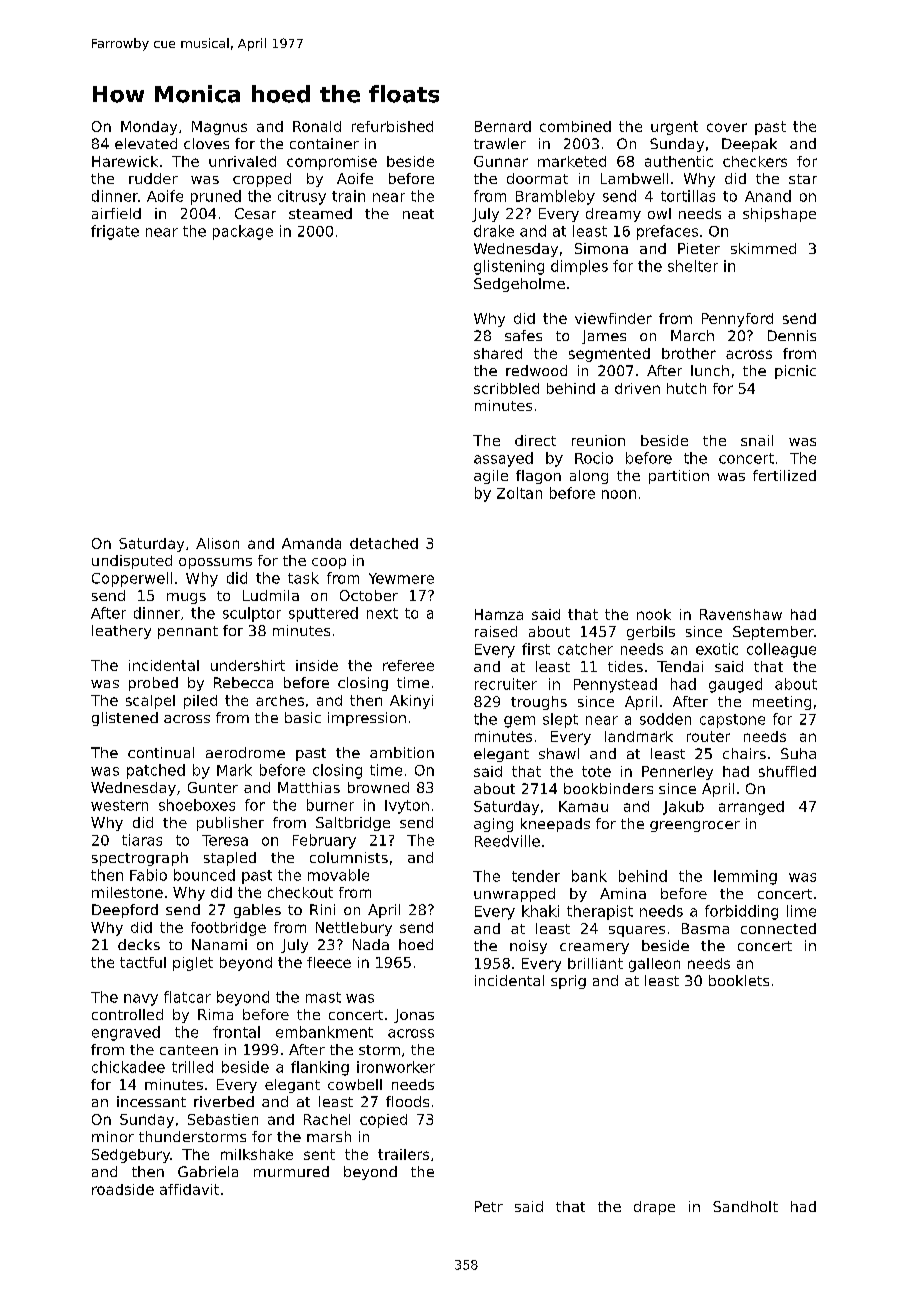 This screenshot has height=1316, width=908. What do you see at coordinates (677, 773) in the screenshot?
I see `Pennerley` at bounding box center [677, 773].
